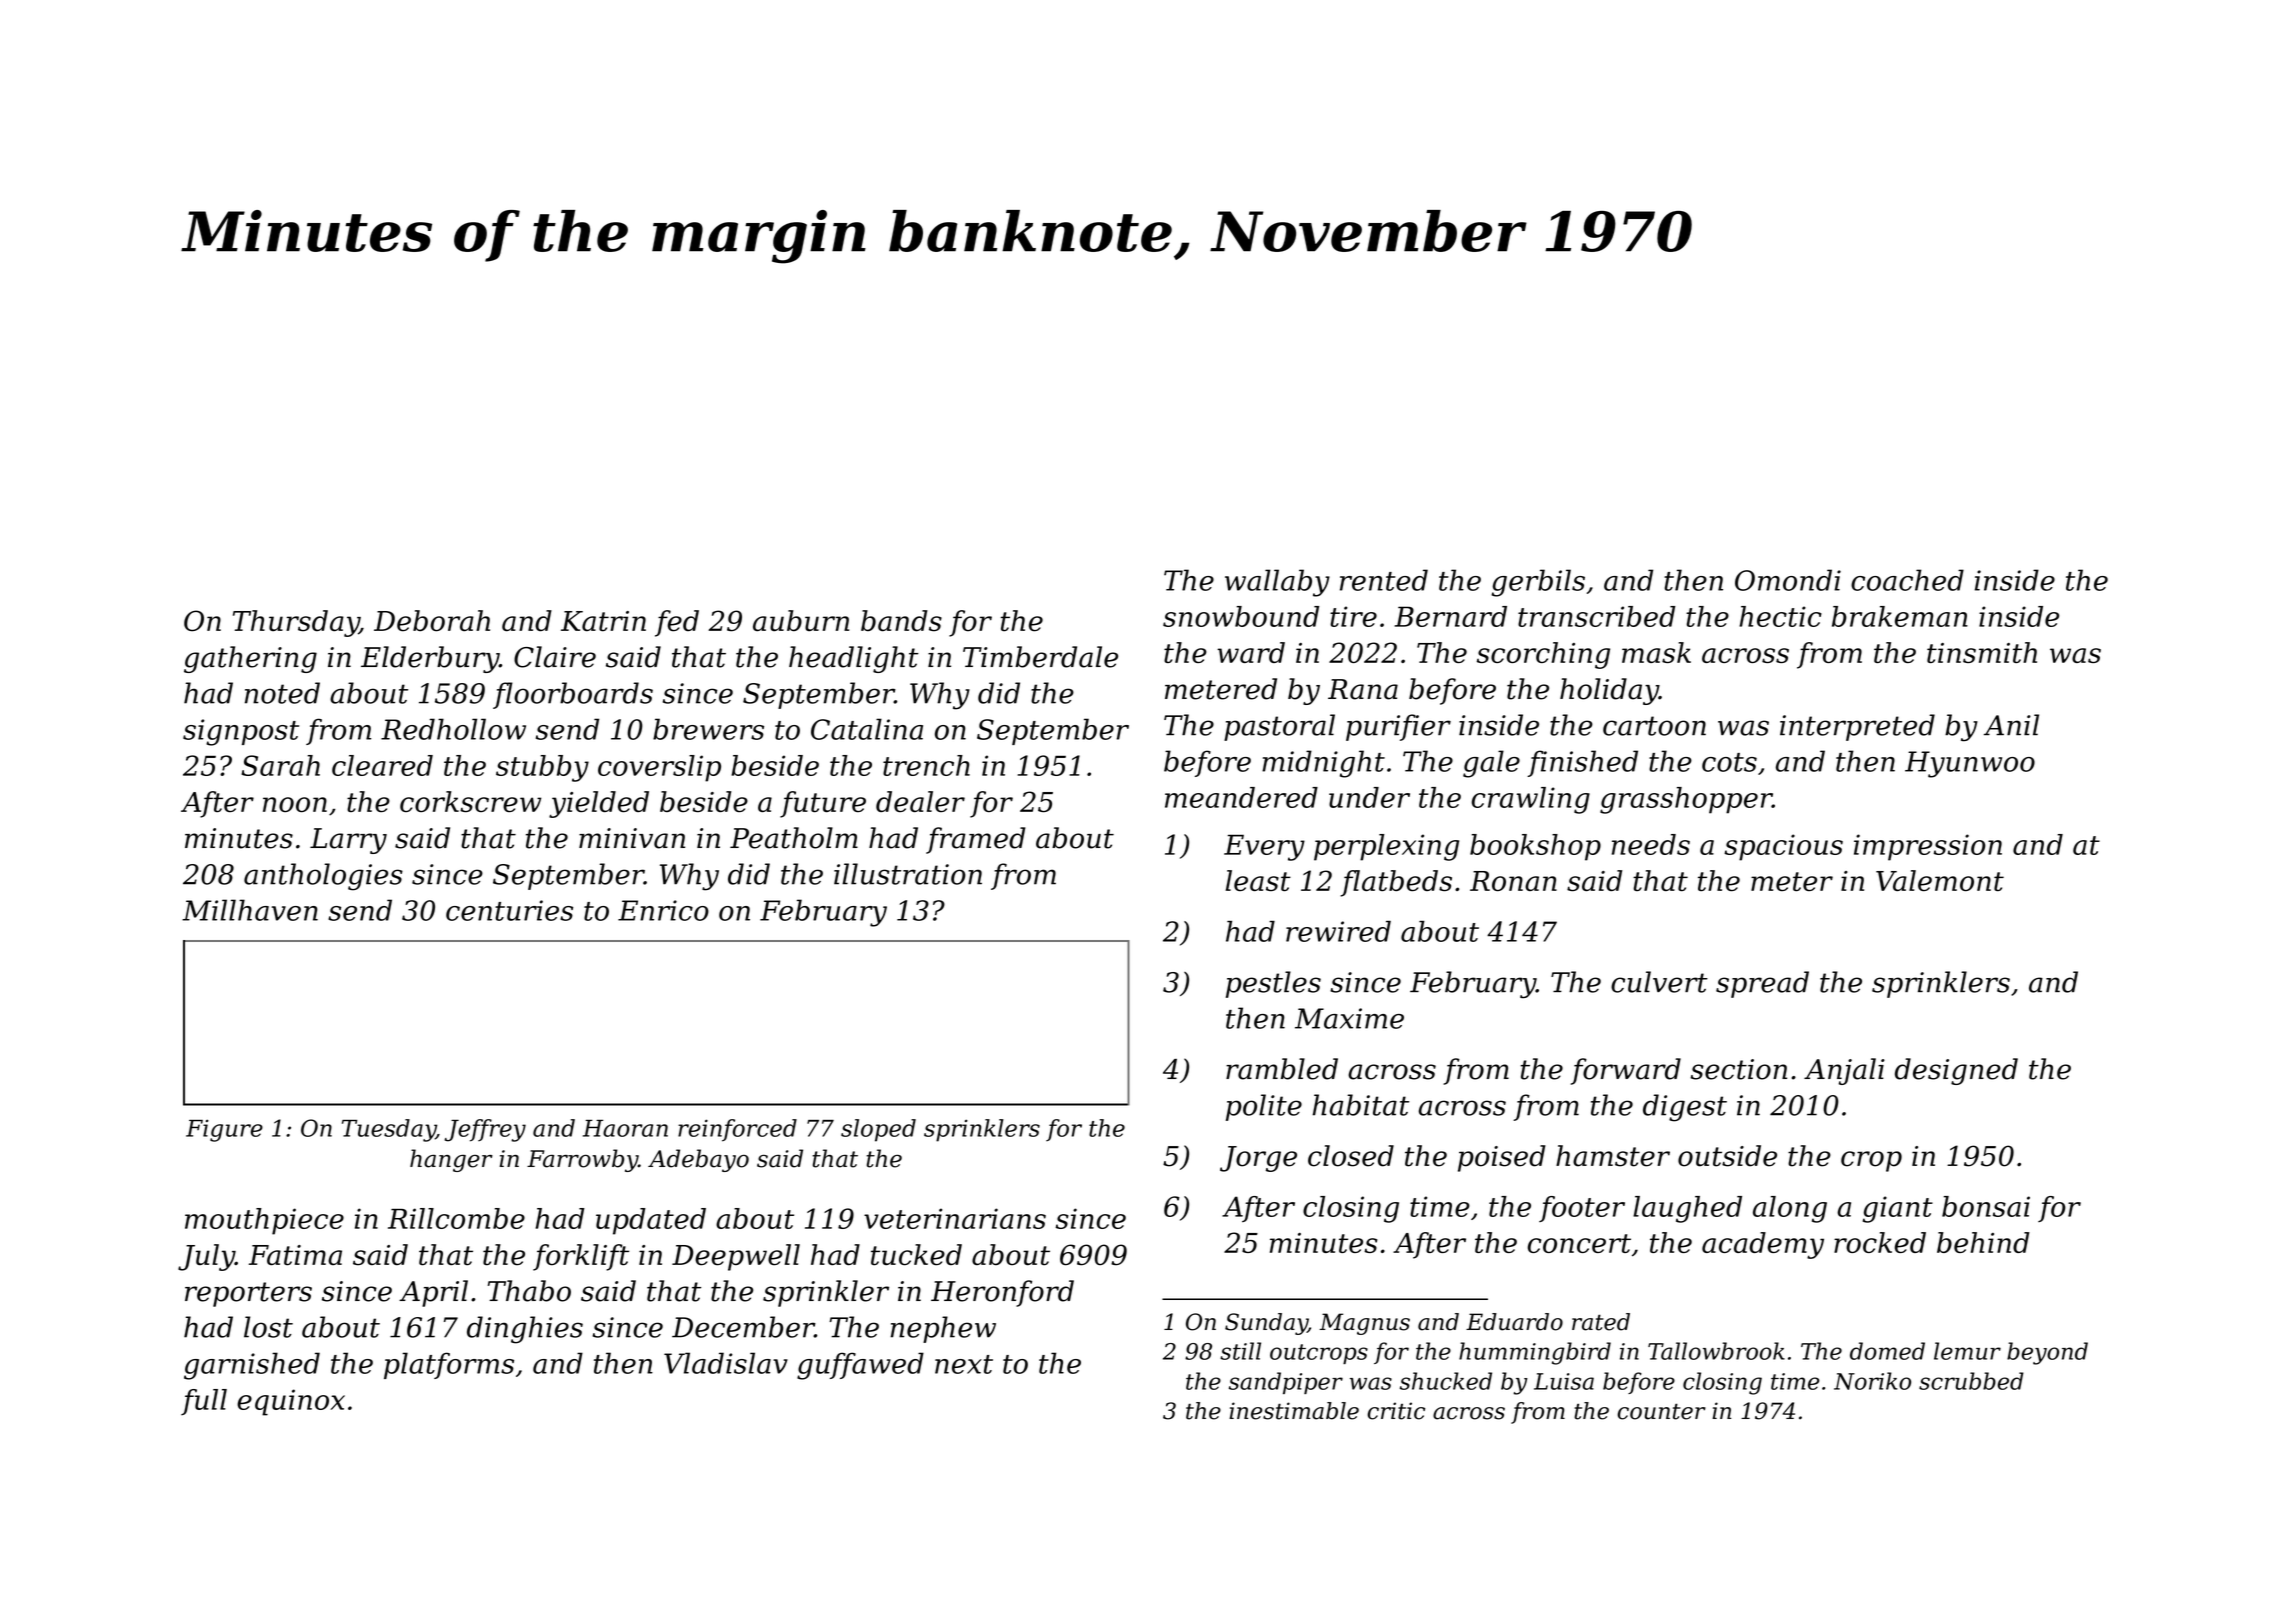 Image resolution: width=2292 pixels, height=1620 pixels. Describe the element at coordinates (291, 1402) in the screenshot. I see `equinox` at that location.
